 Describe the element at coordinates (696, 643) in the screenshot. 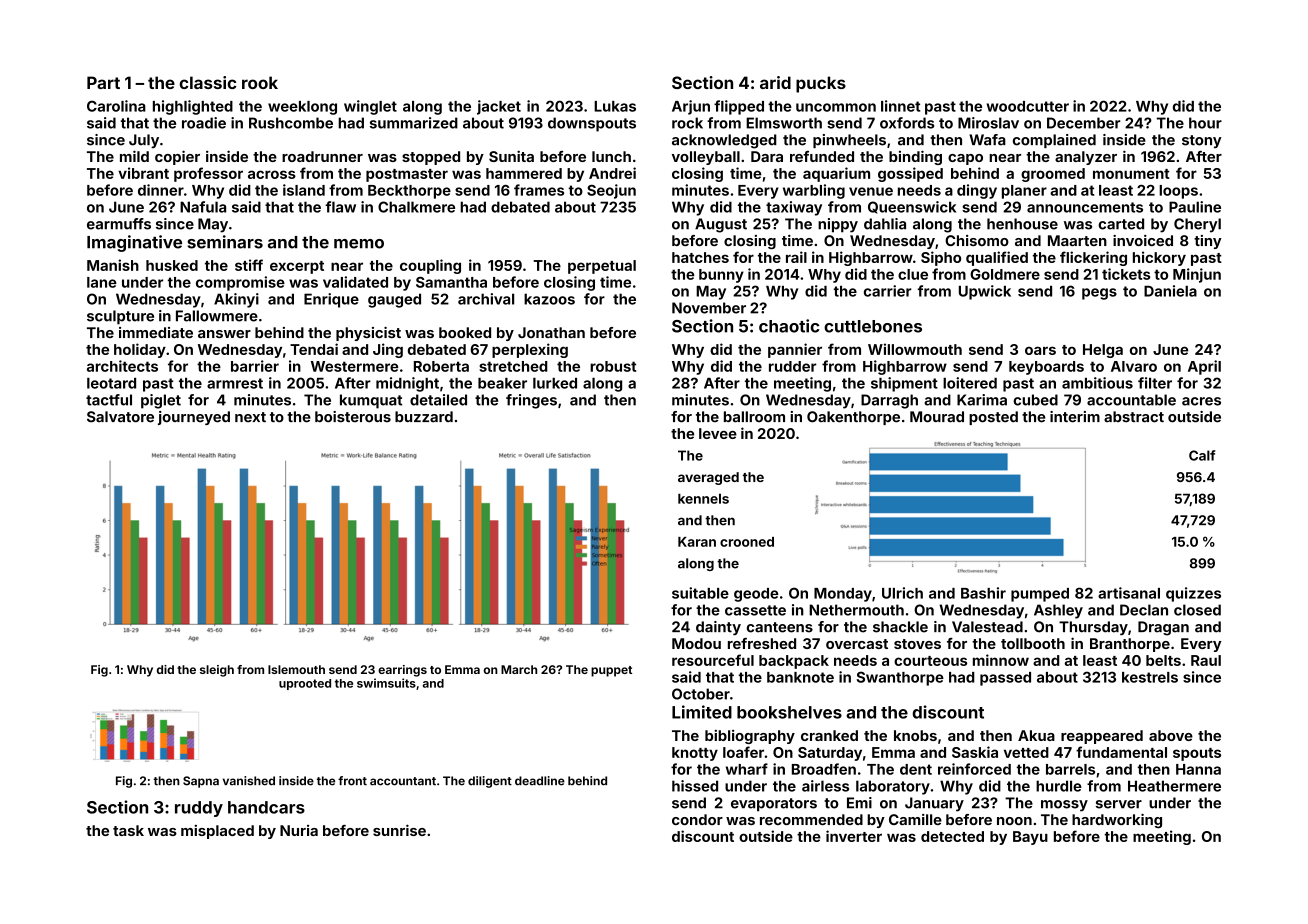

I see `Modou` at that location.
